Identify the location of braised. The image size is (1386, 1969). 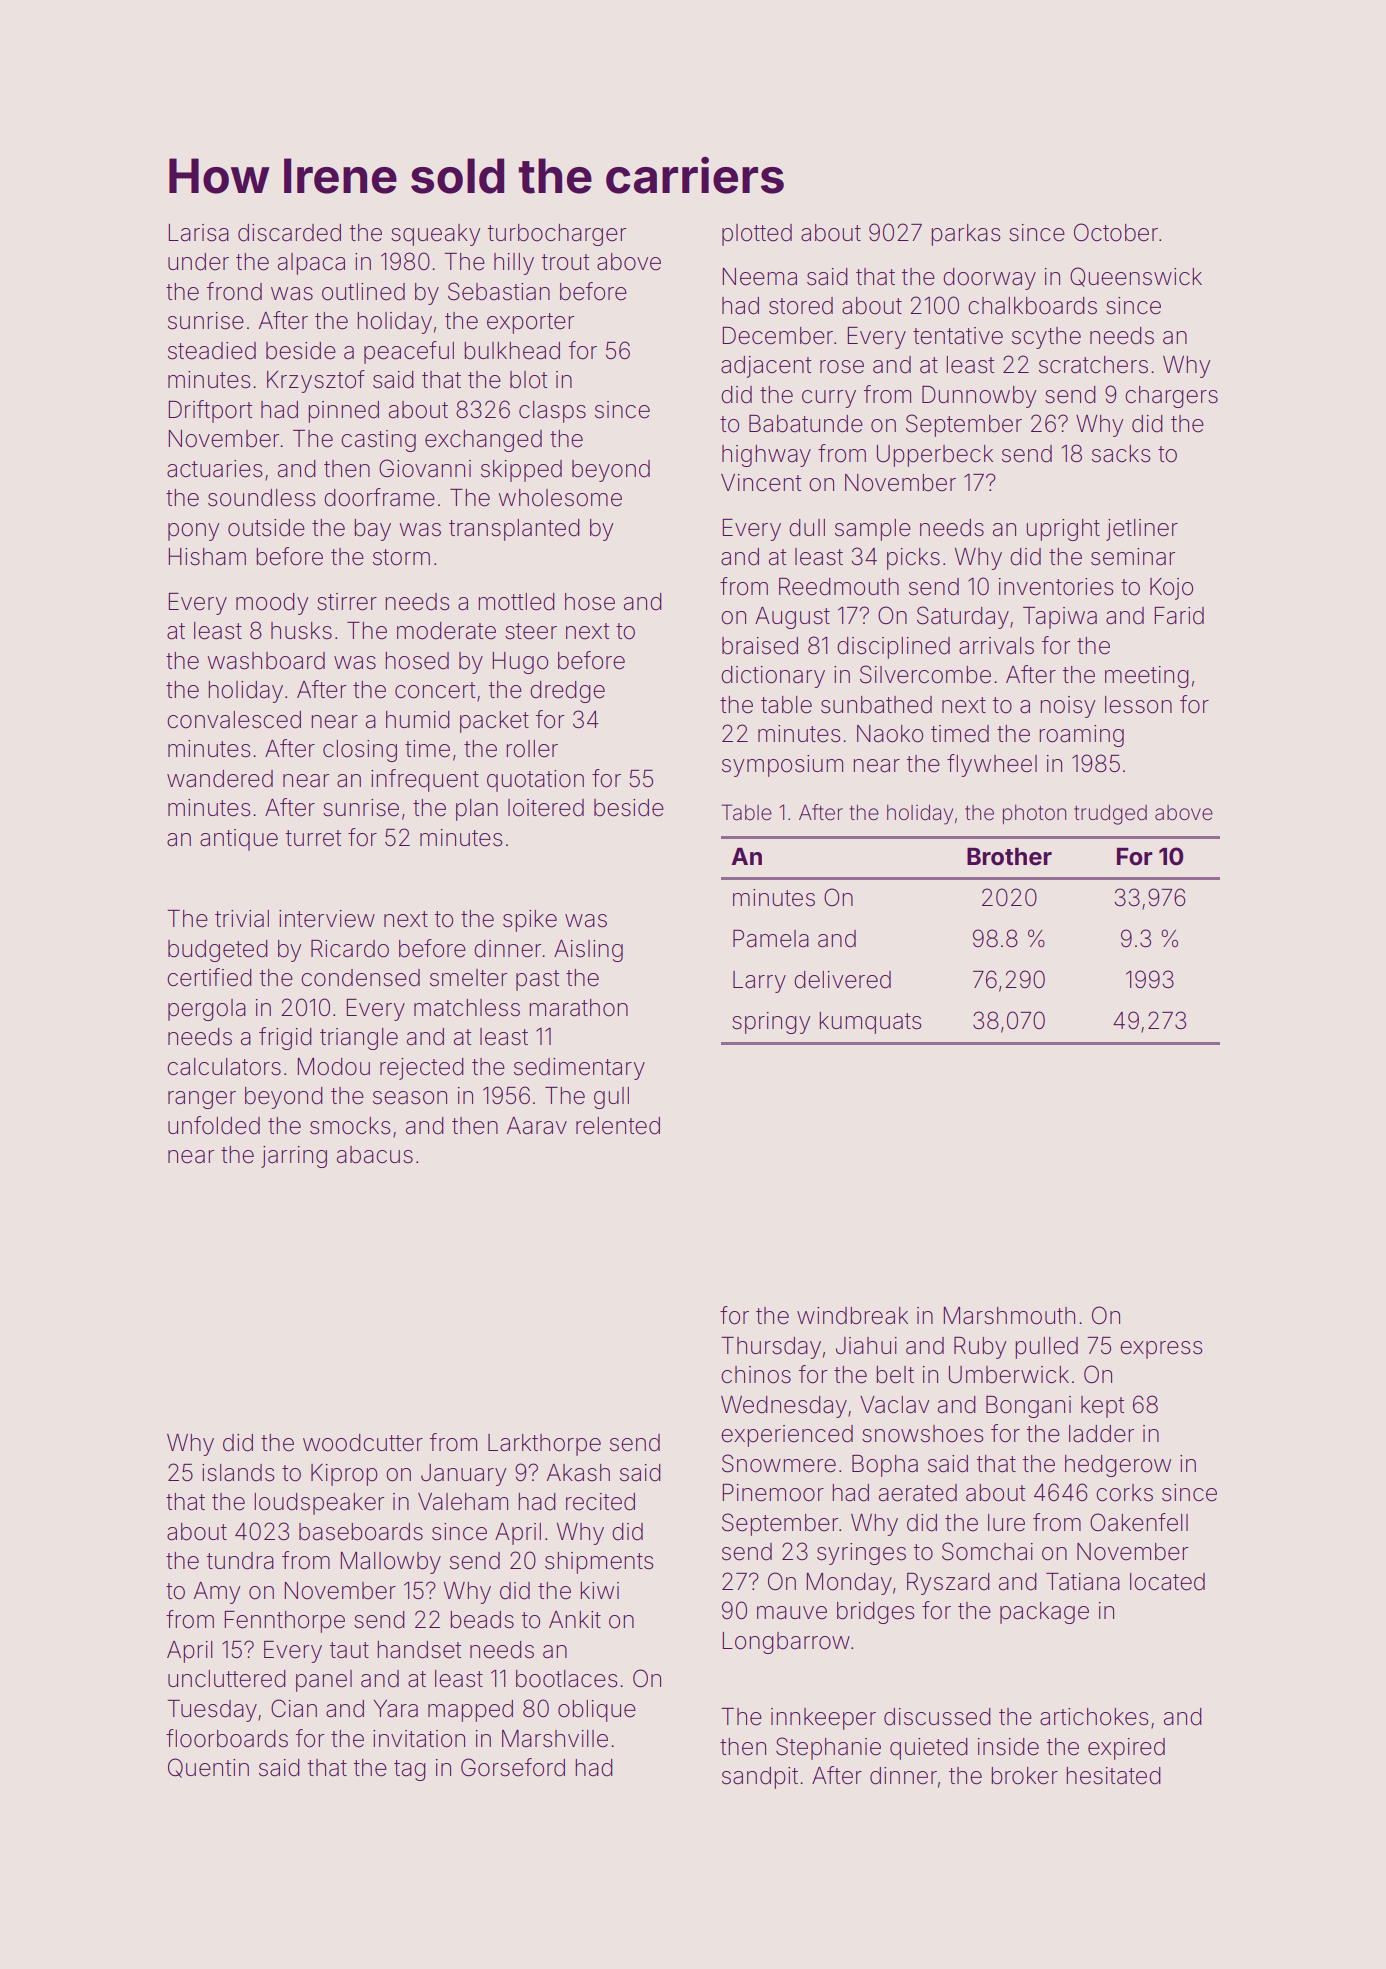
(760, 646).
